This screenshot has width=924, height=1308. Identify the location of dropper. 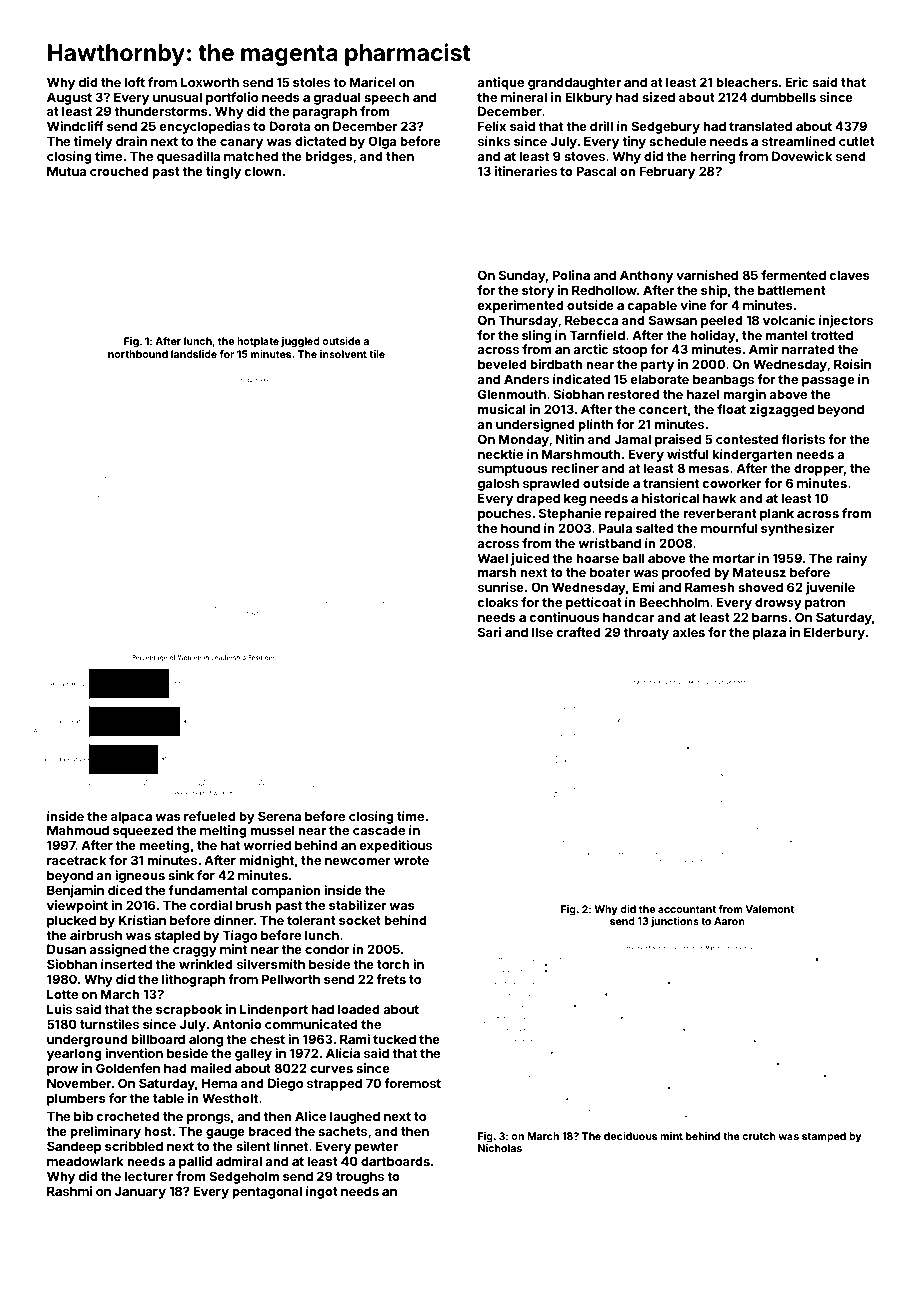
(819, 469).
